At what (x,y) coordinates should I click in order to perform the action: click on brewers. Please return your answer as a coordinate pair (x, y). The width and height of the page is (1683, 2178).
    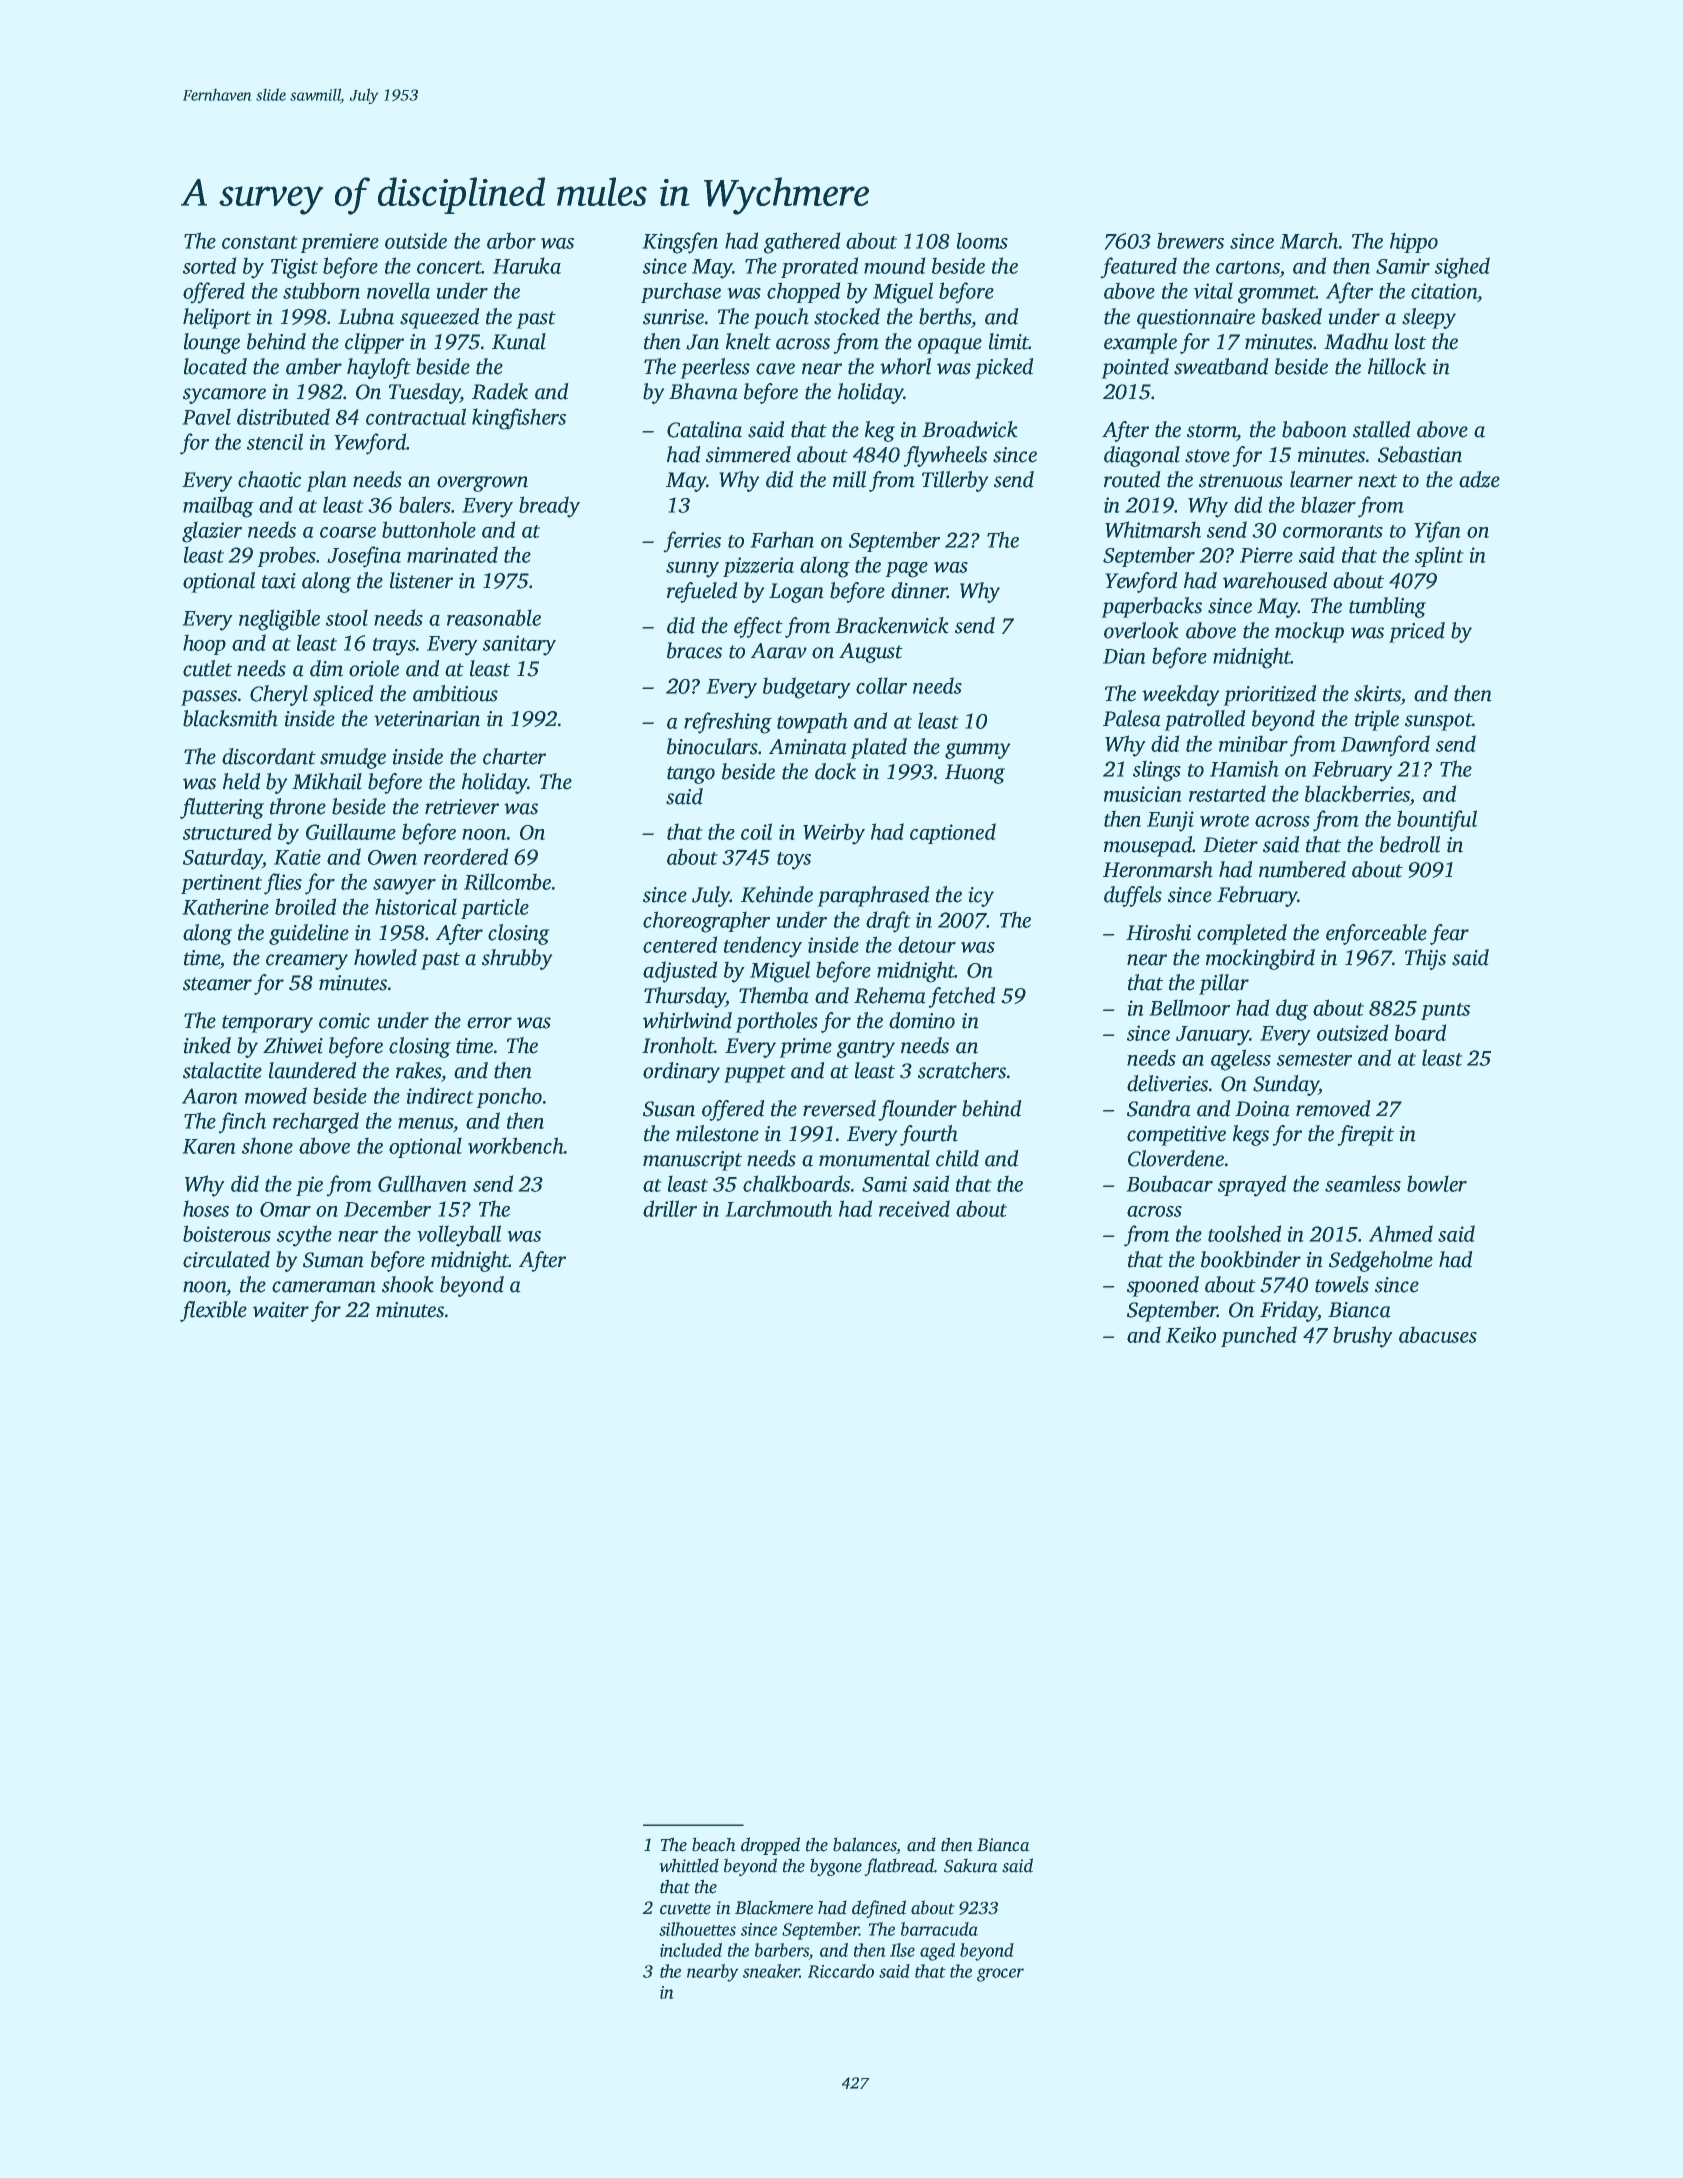
    Looking at the image, I should click on (1190, 240).
